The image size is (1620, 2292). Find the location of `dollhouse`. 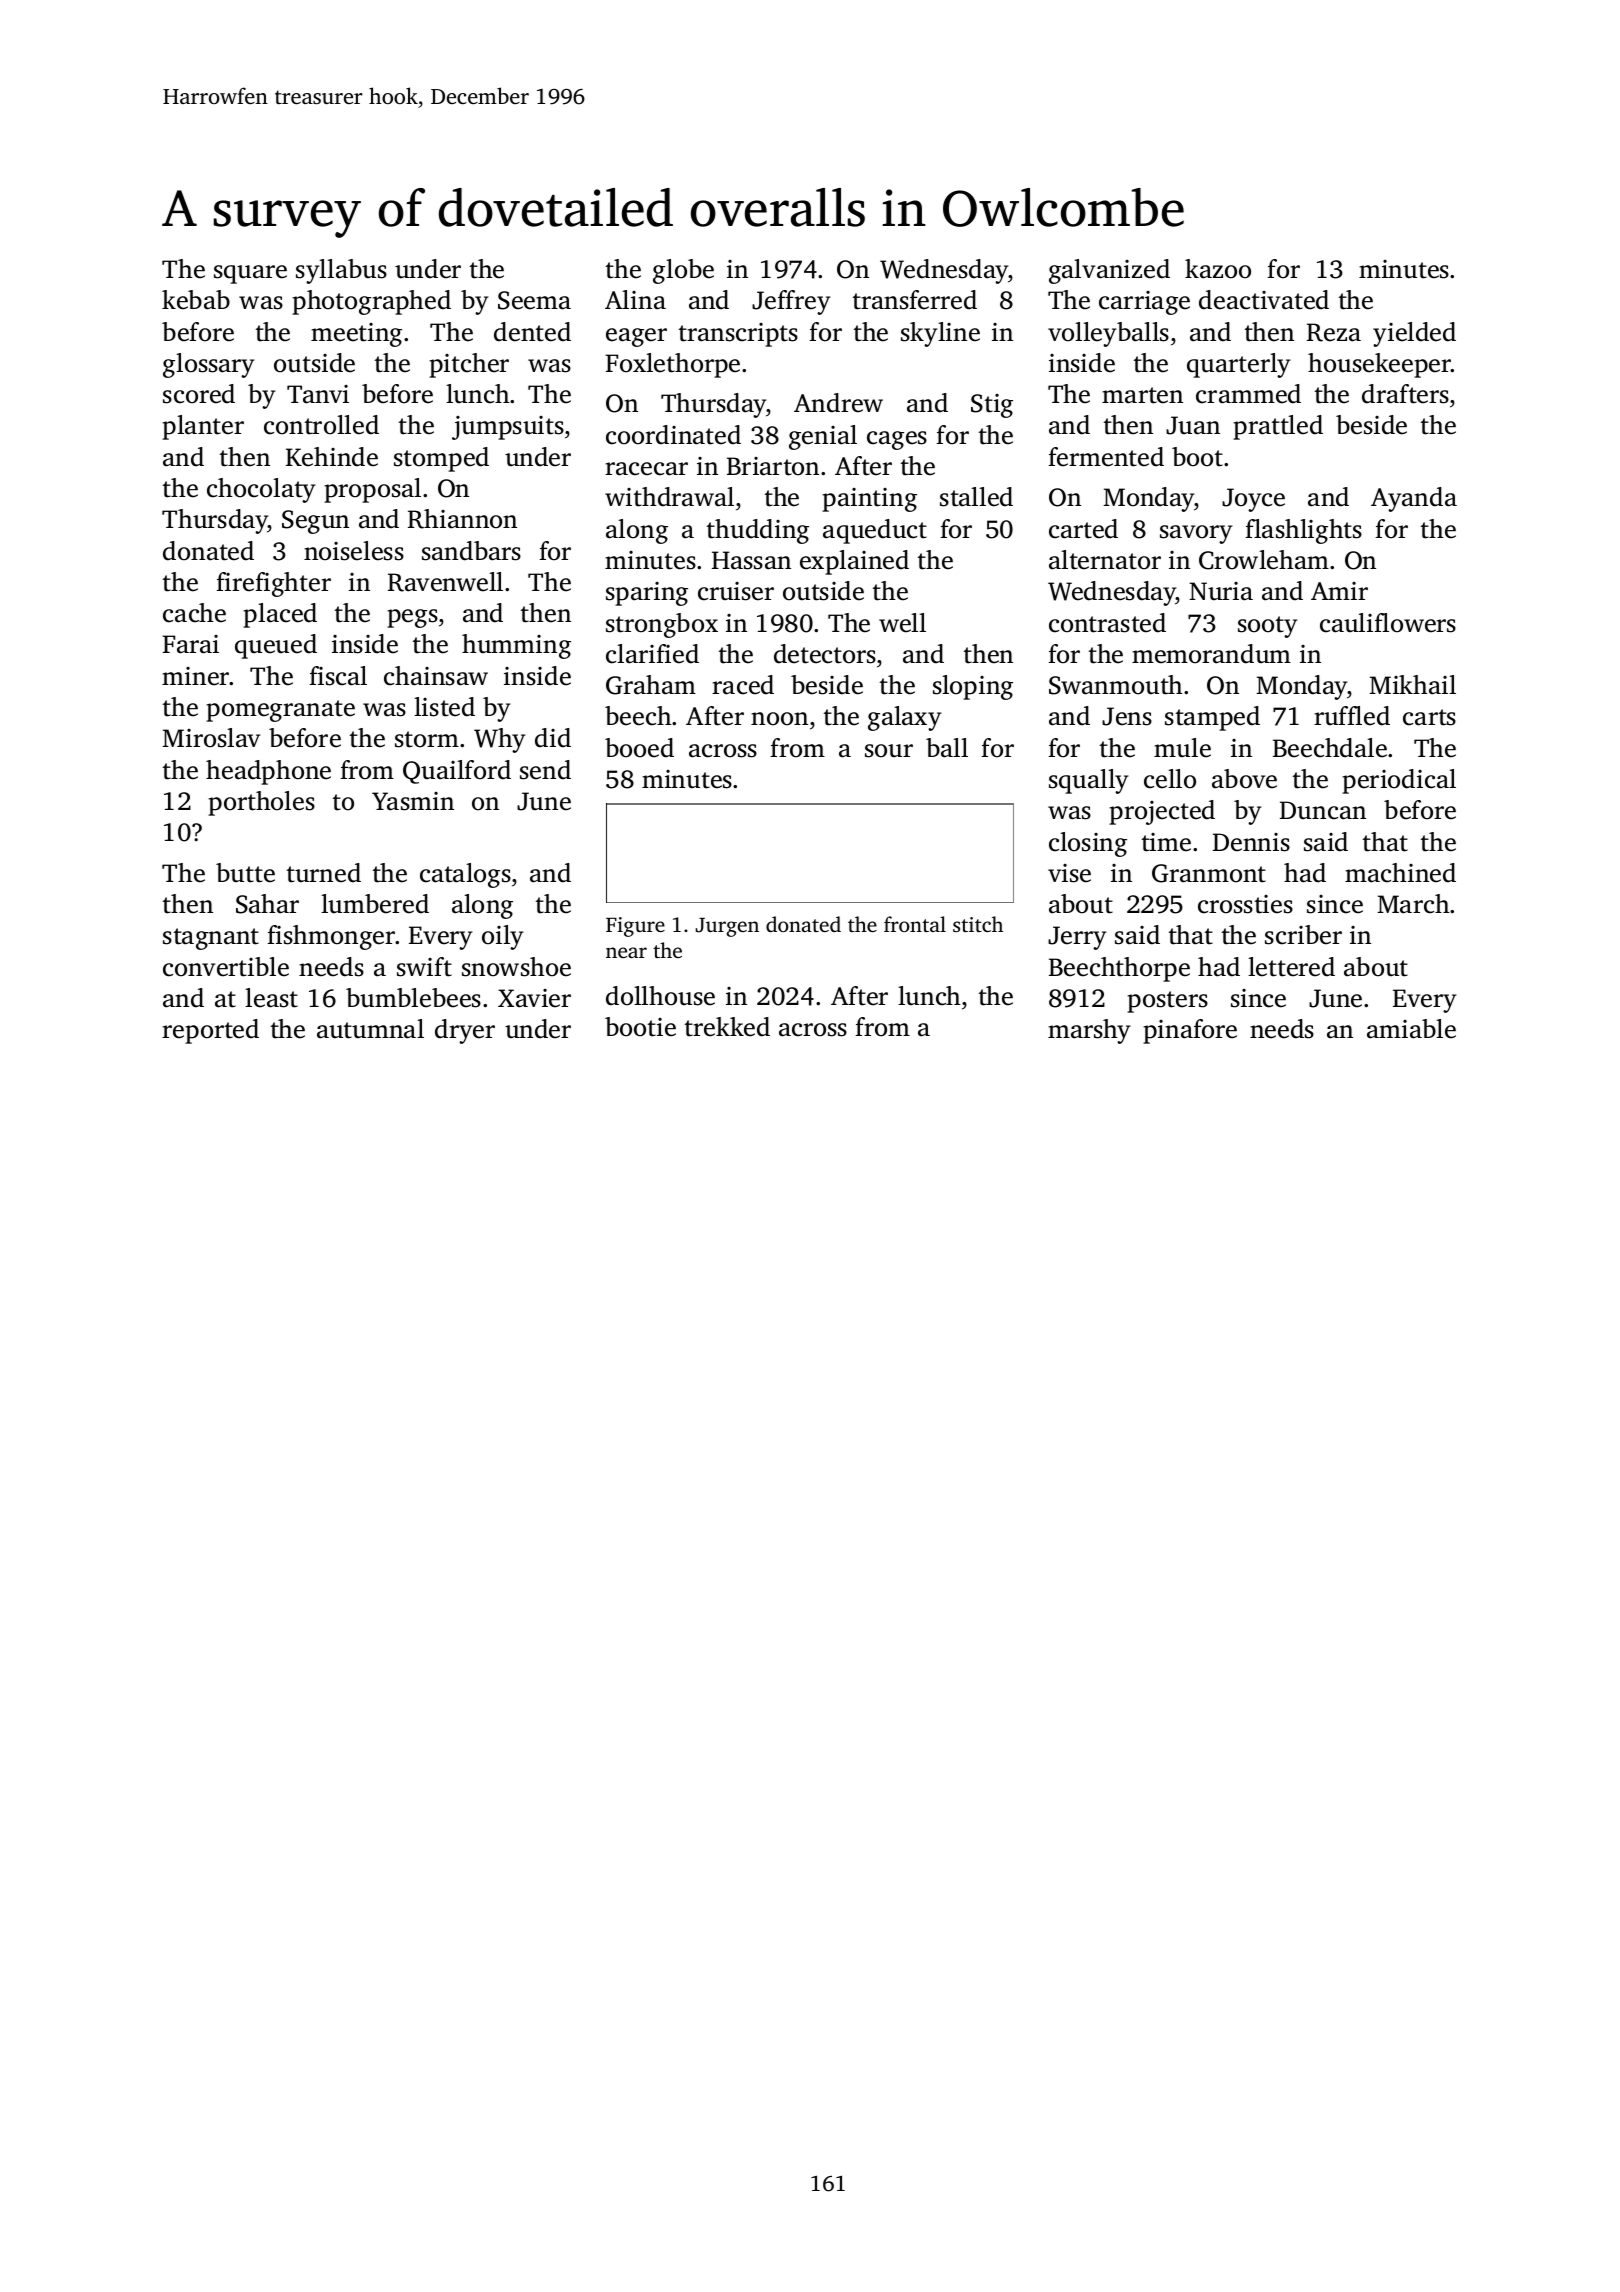

dollhouse is located at coordinates (660, 996).
